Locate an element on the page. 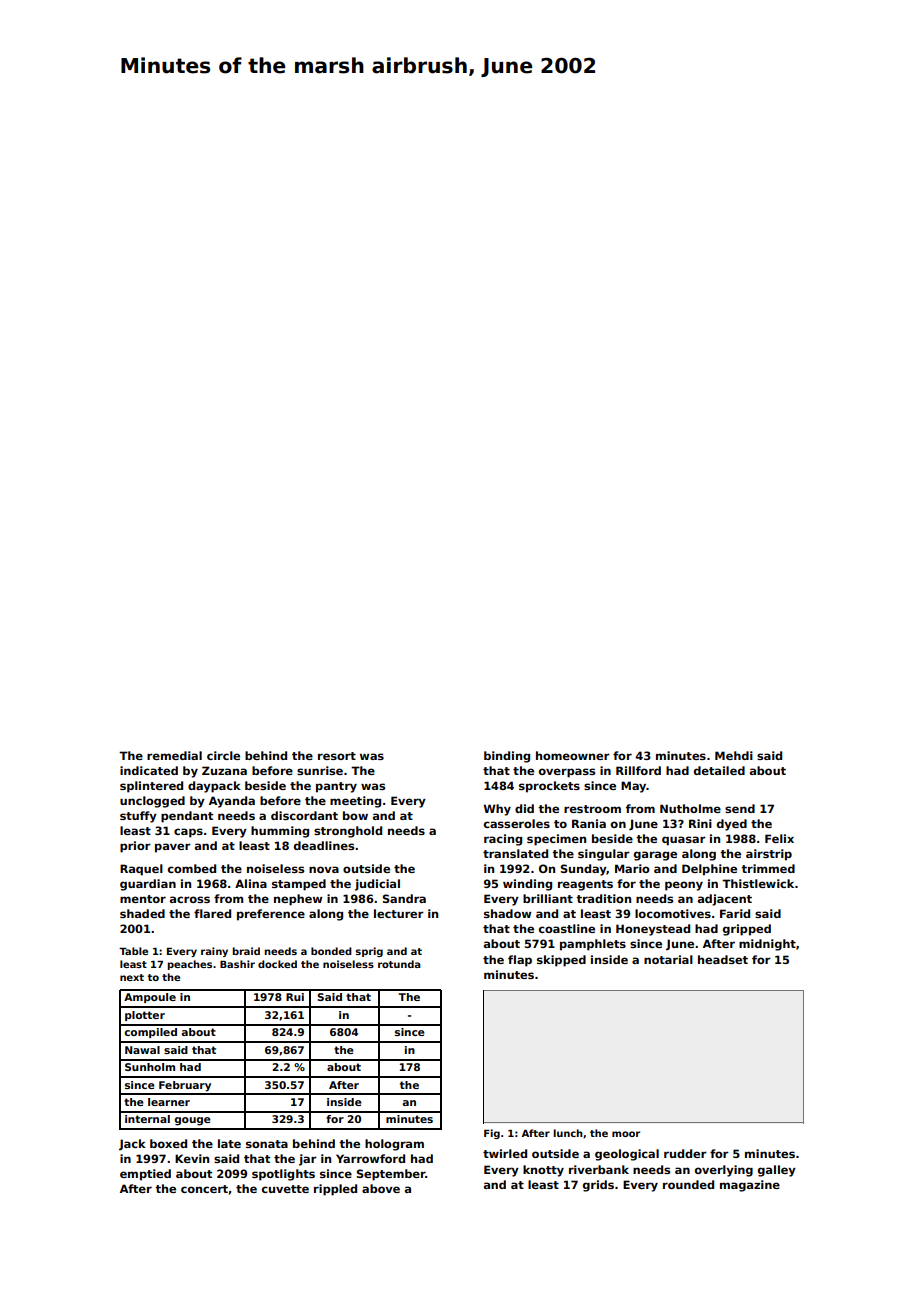 This image has width=924, height=1308. binding is located at coordinates (507, 757).
